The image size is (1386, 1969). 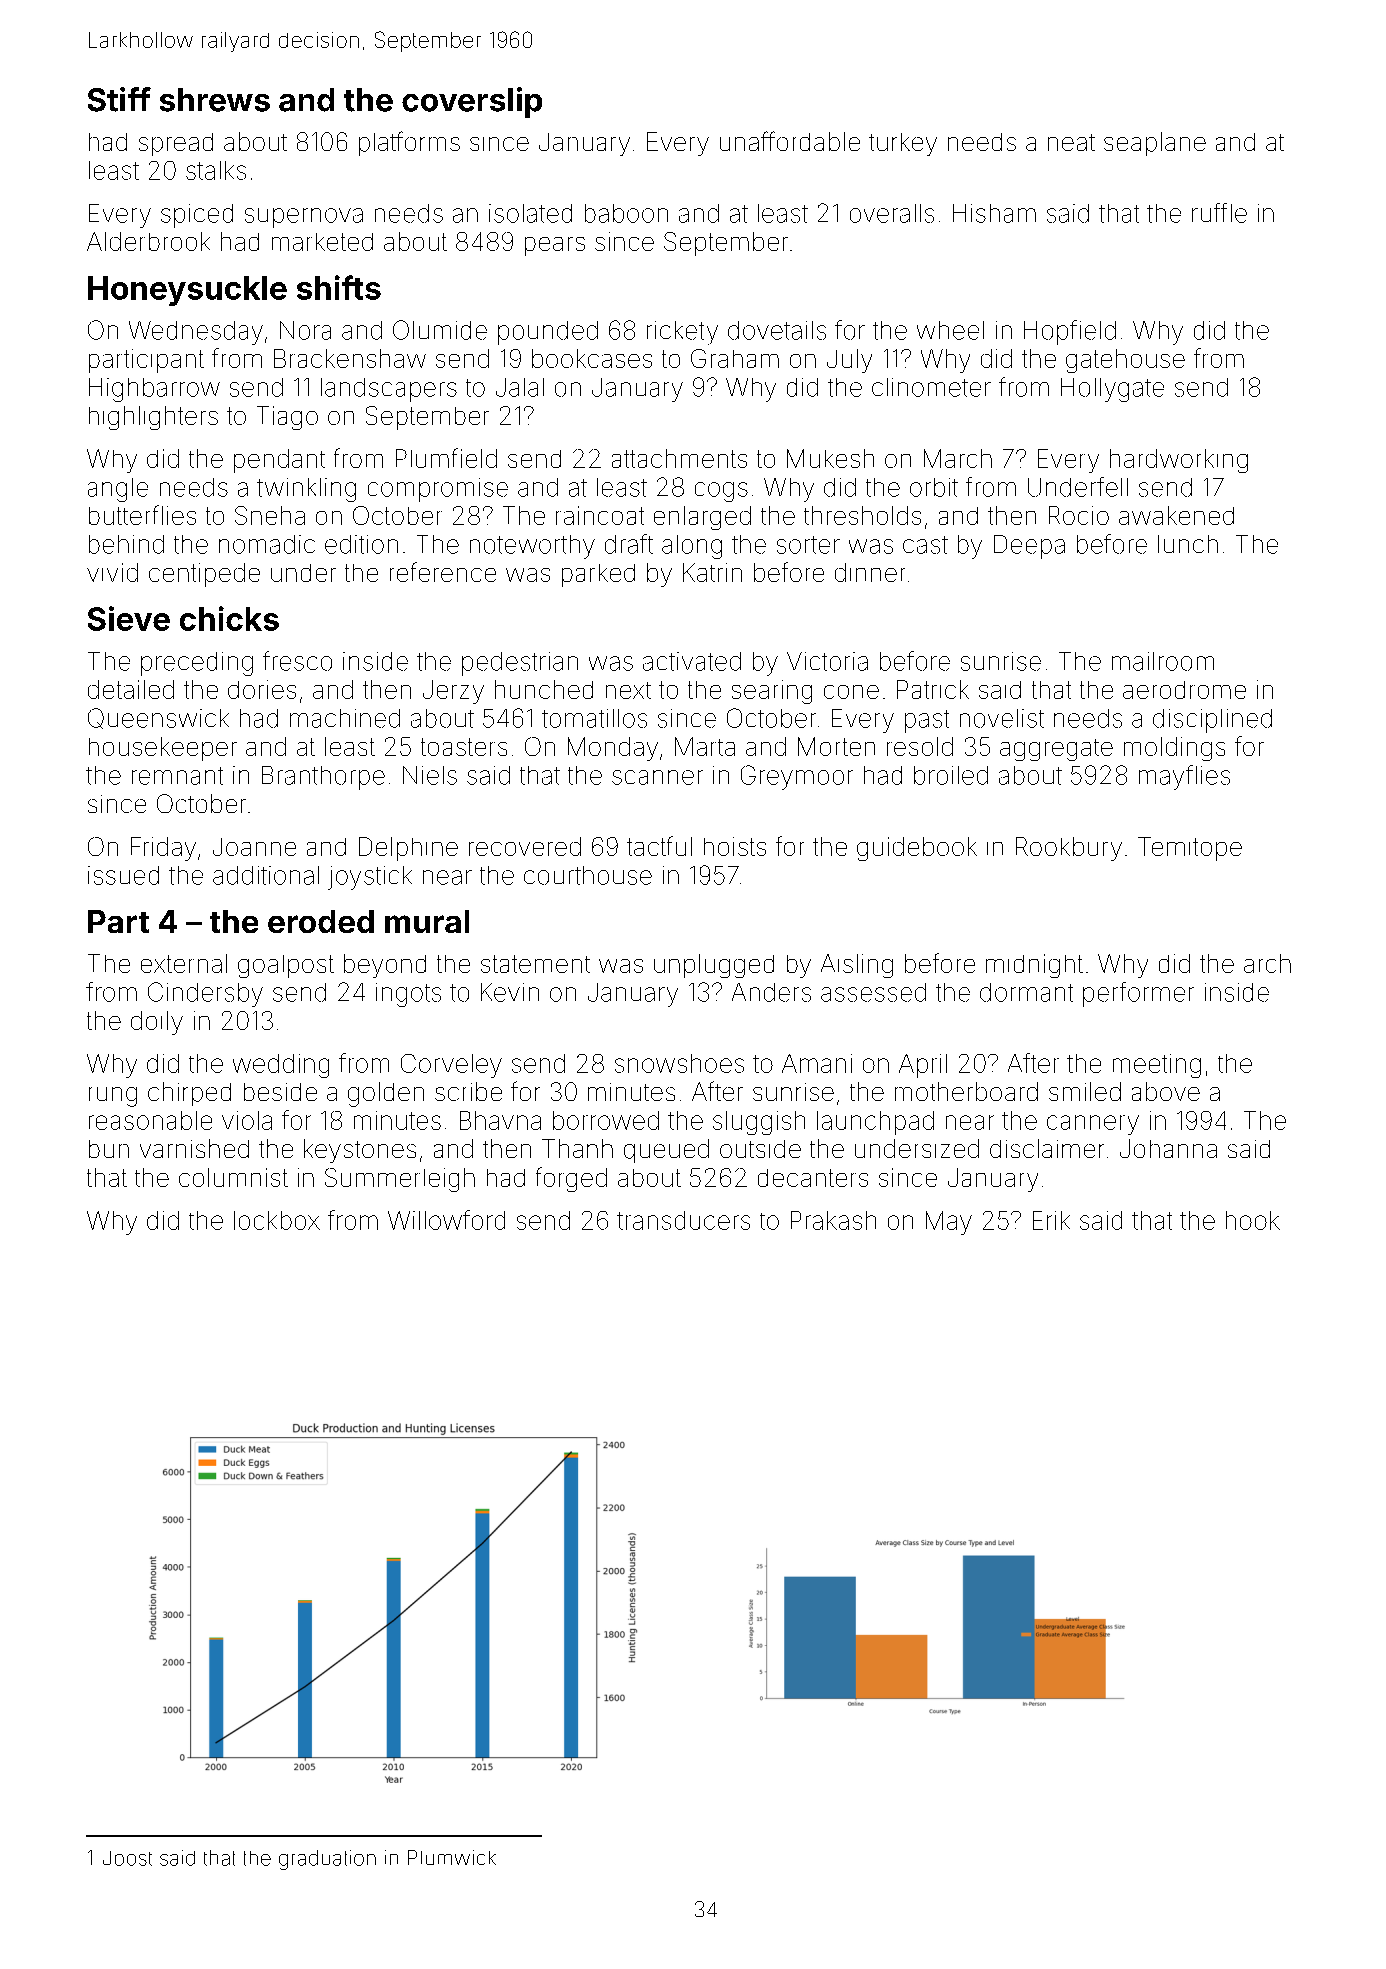 What do you see at coordinates (683, 1220) in the screenshot?
I see `transducers` at bounding box center [683, 1220].
